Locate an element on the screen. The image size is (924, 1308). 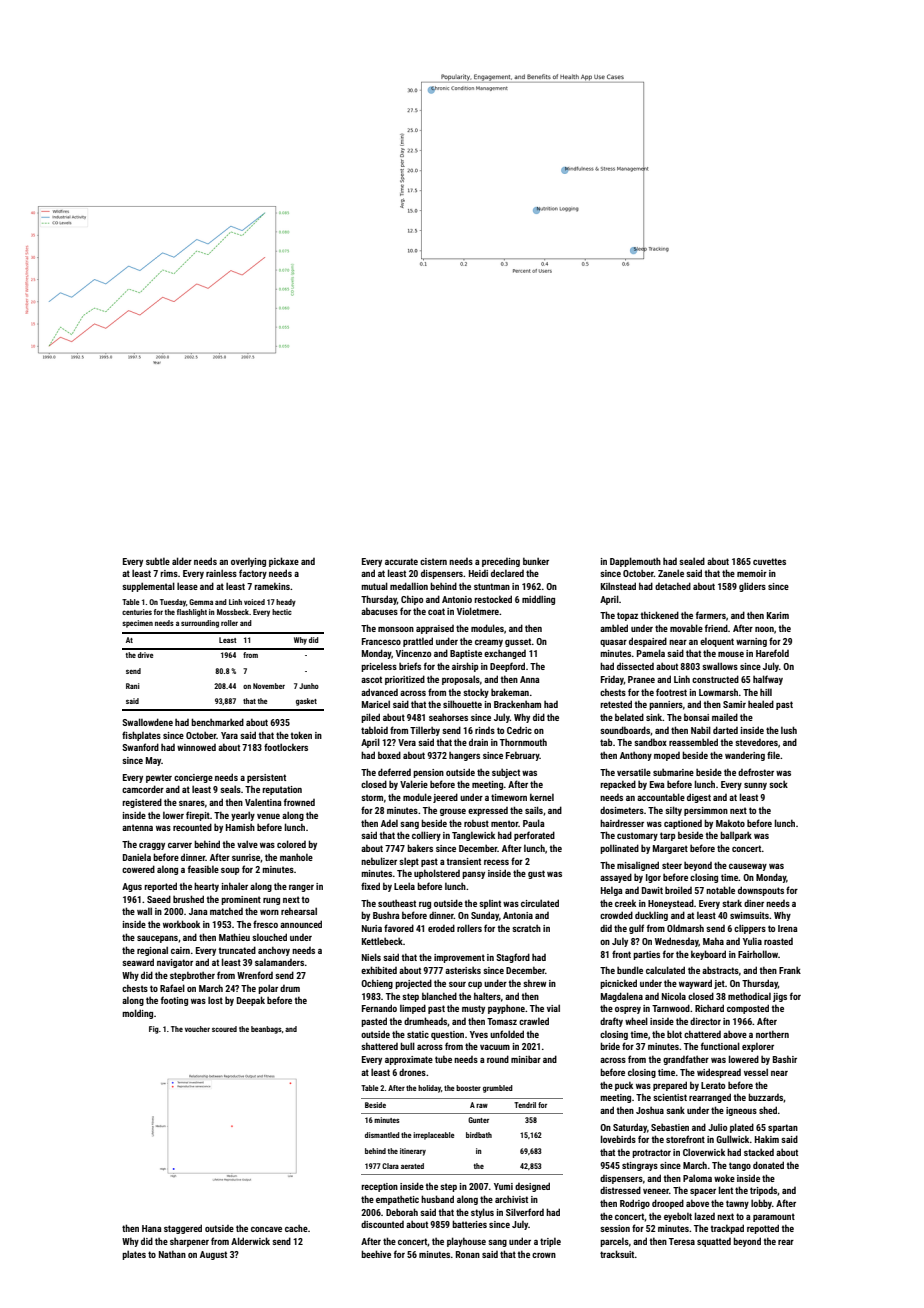
tracksuit is located at coordinates (617, 1254).
